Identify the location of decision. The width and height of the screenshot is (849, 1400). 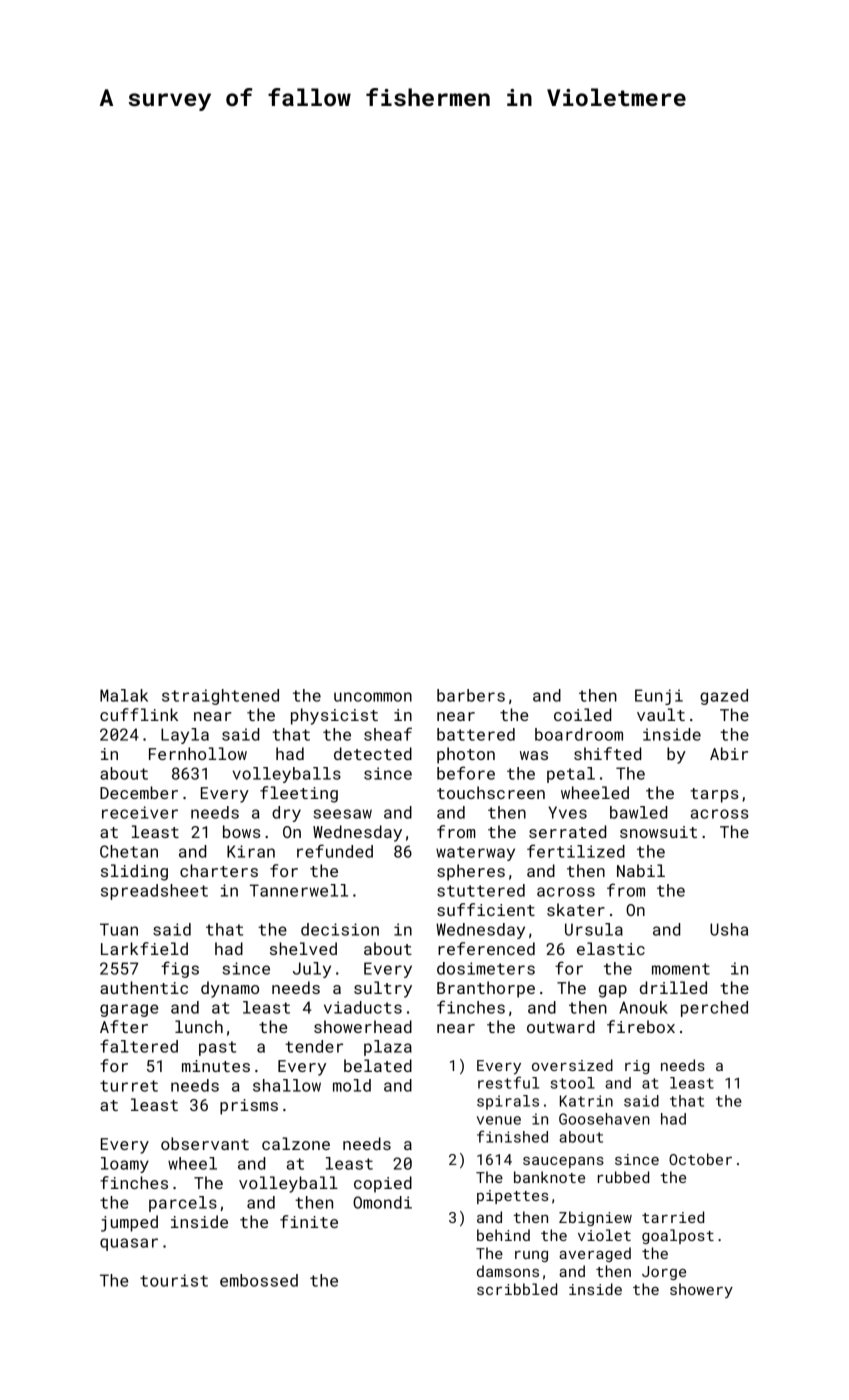
(340, 929).
